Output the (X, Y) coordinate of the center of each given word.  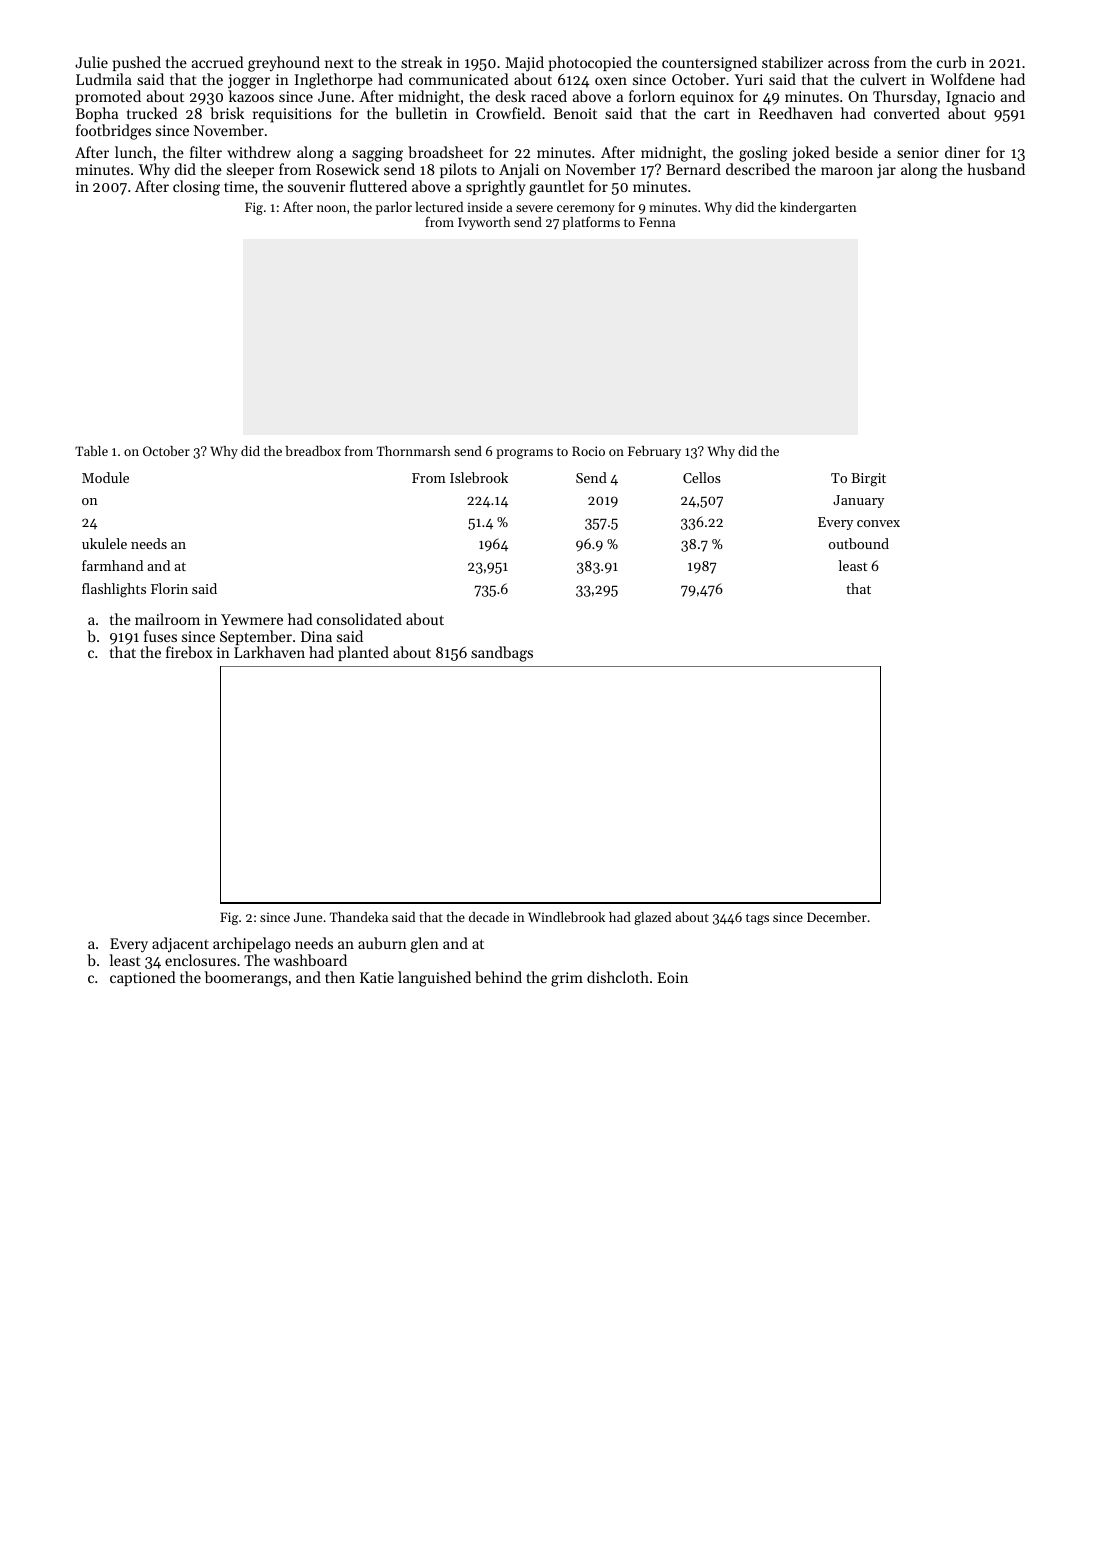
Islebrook (479, 477)
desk (510, 96)
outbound (859, 543)
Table (91, 451)
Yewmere (252, 619)
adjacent (180, 945)
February (654, 452)
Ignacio (970, 98)
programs (524, 454)
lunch (133, 152)
